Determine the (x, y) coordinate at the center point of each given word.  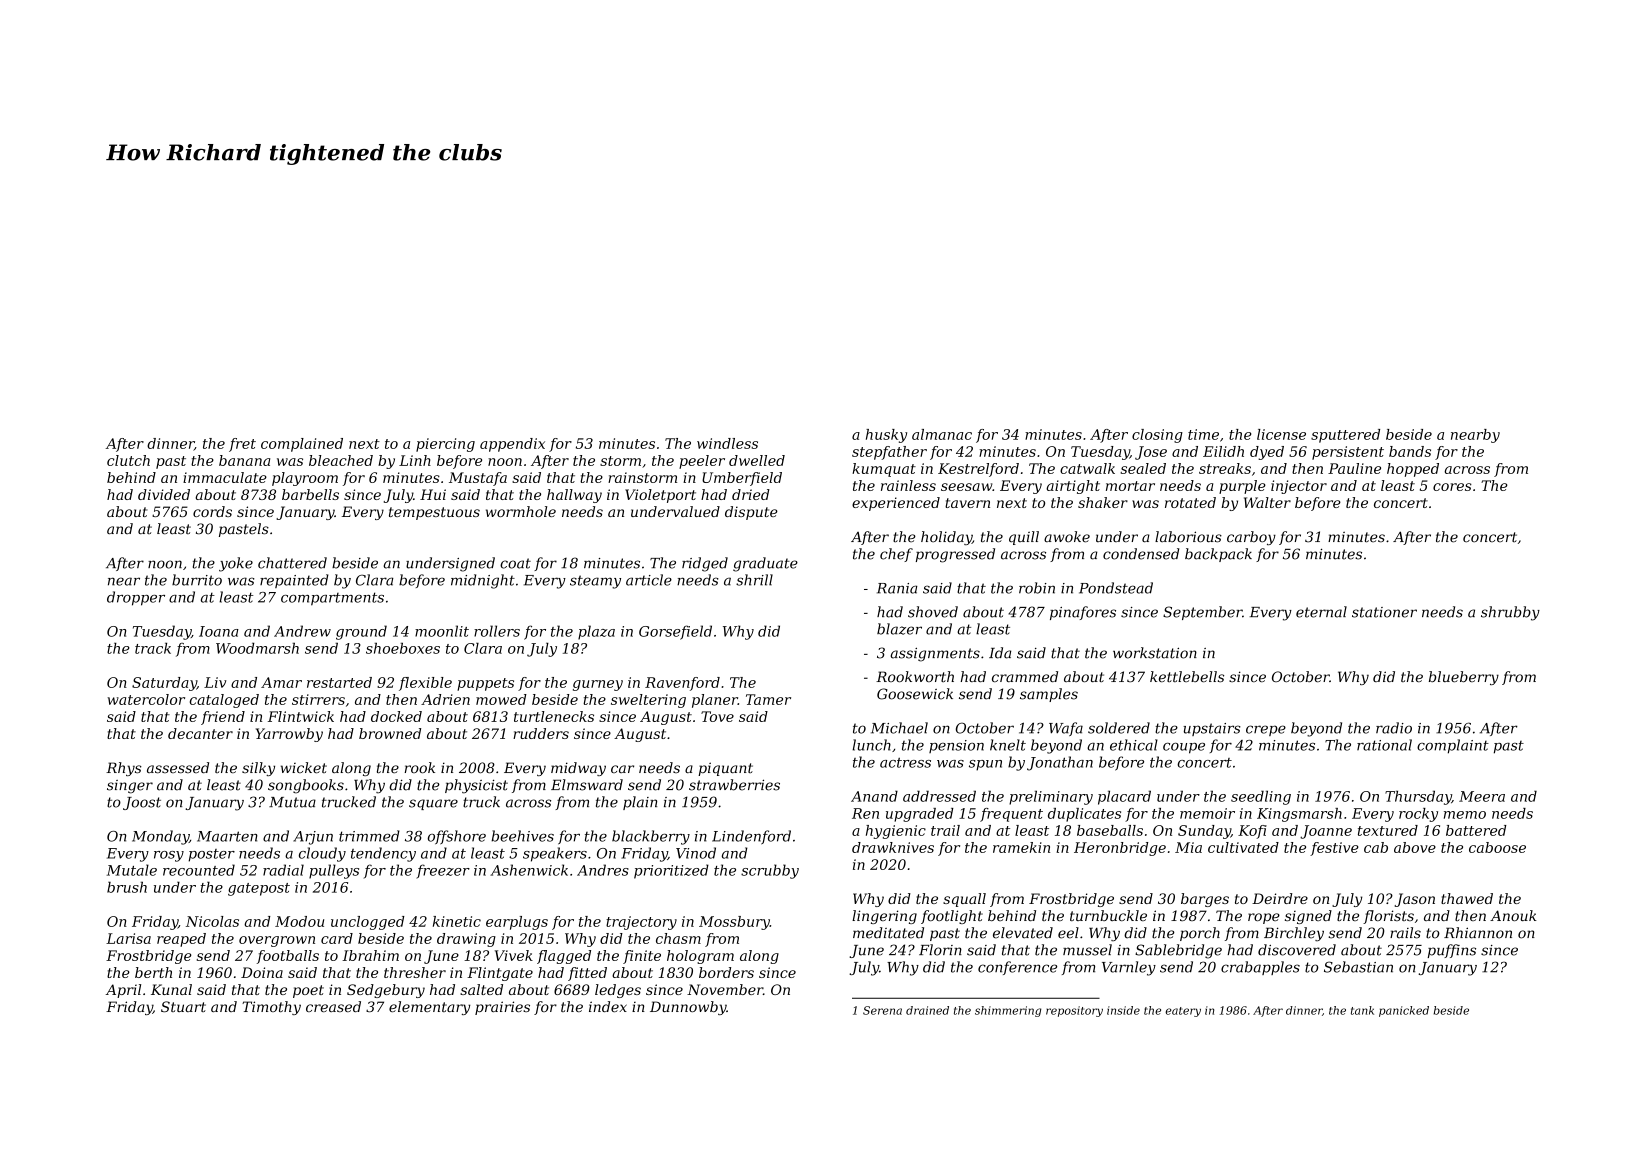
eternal (1321, 612)
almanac (942, 434)
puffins (1451, 951)
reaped (181, 940)
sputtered (1345, 436)
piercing (445, 445)
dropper (136, 598)
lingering (884, 917)
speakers (555, 854)
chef (896, 555)
